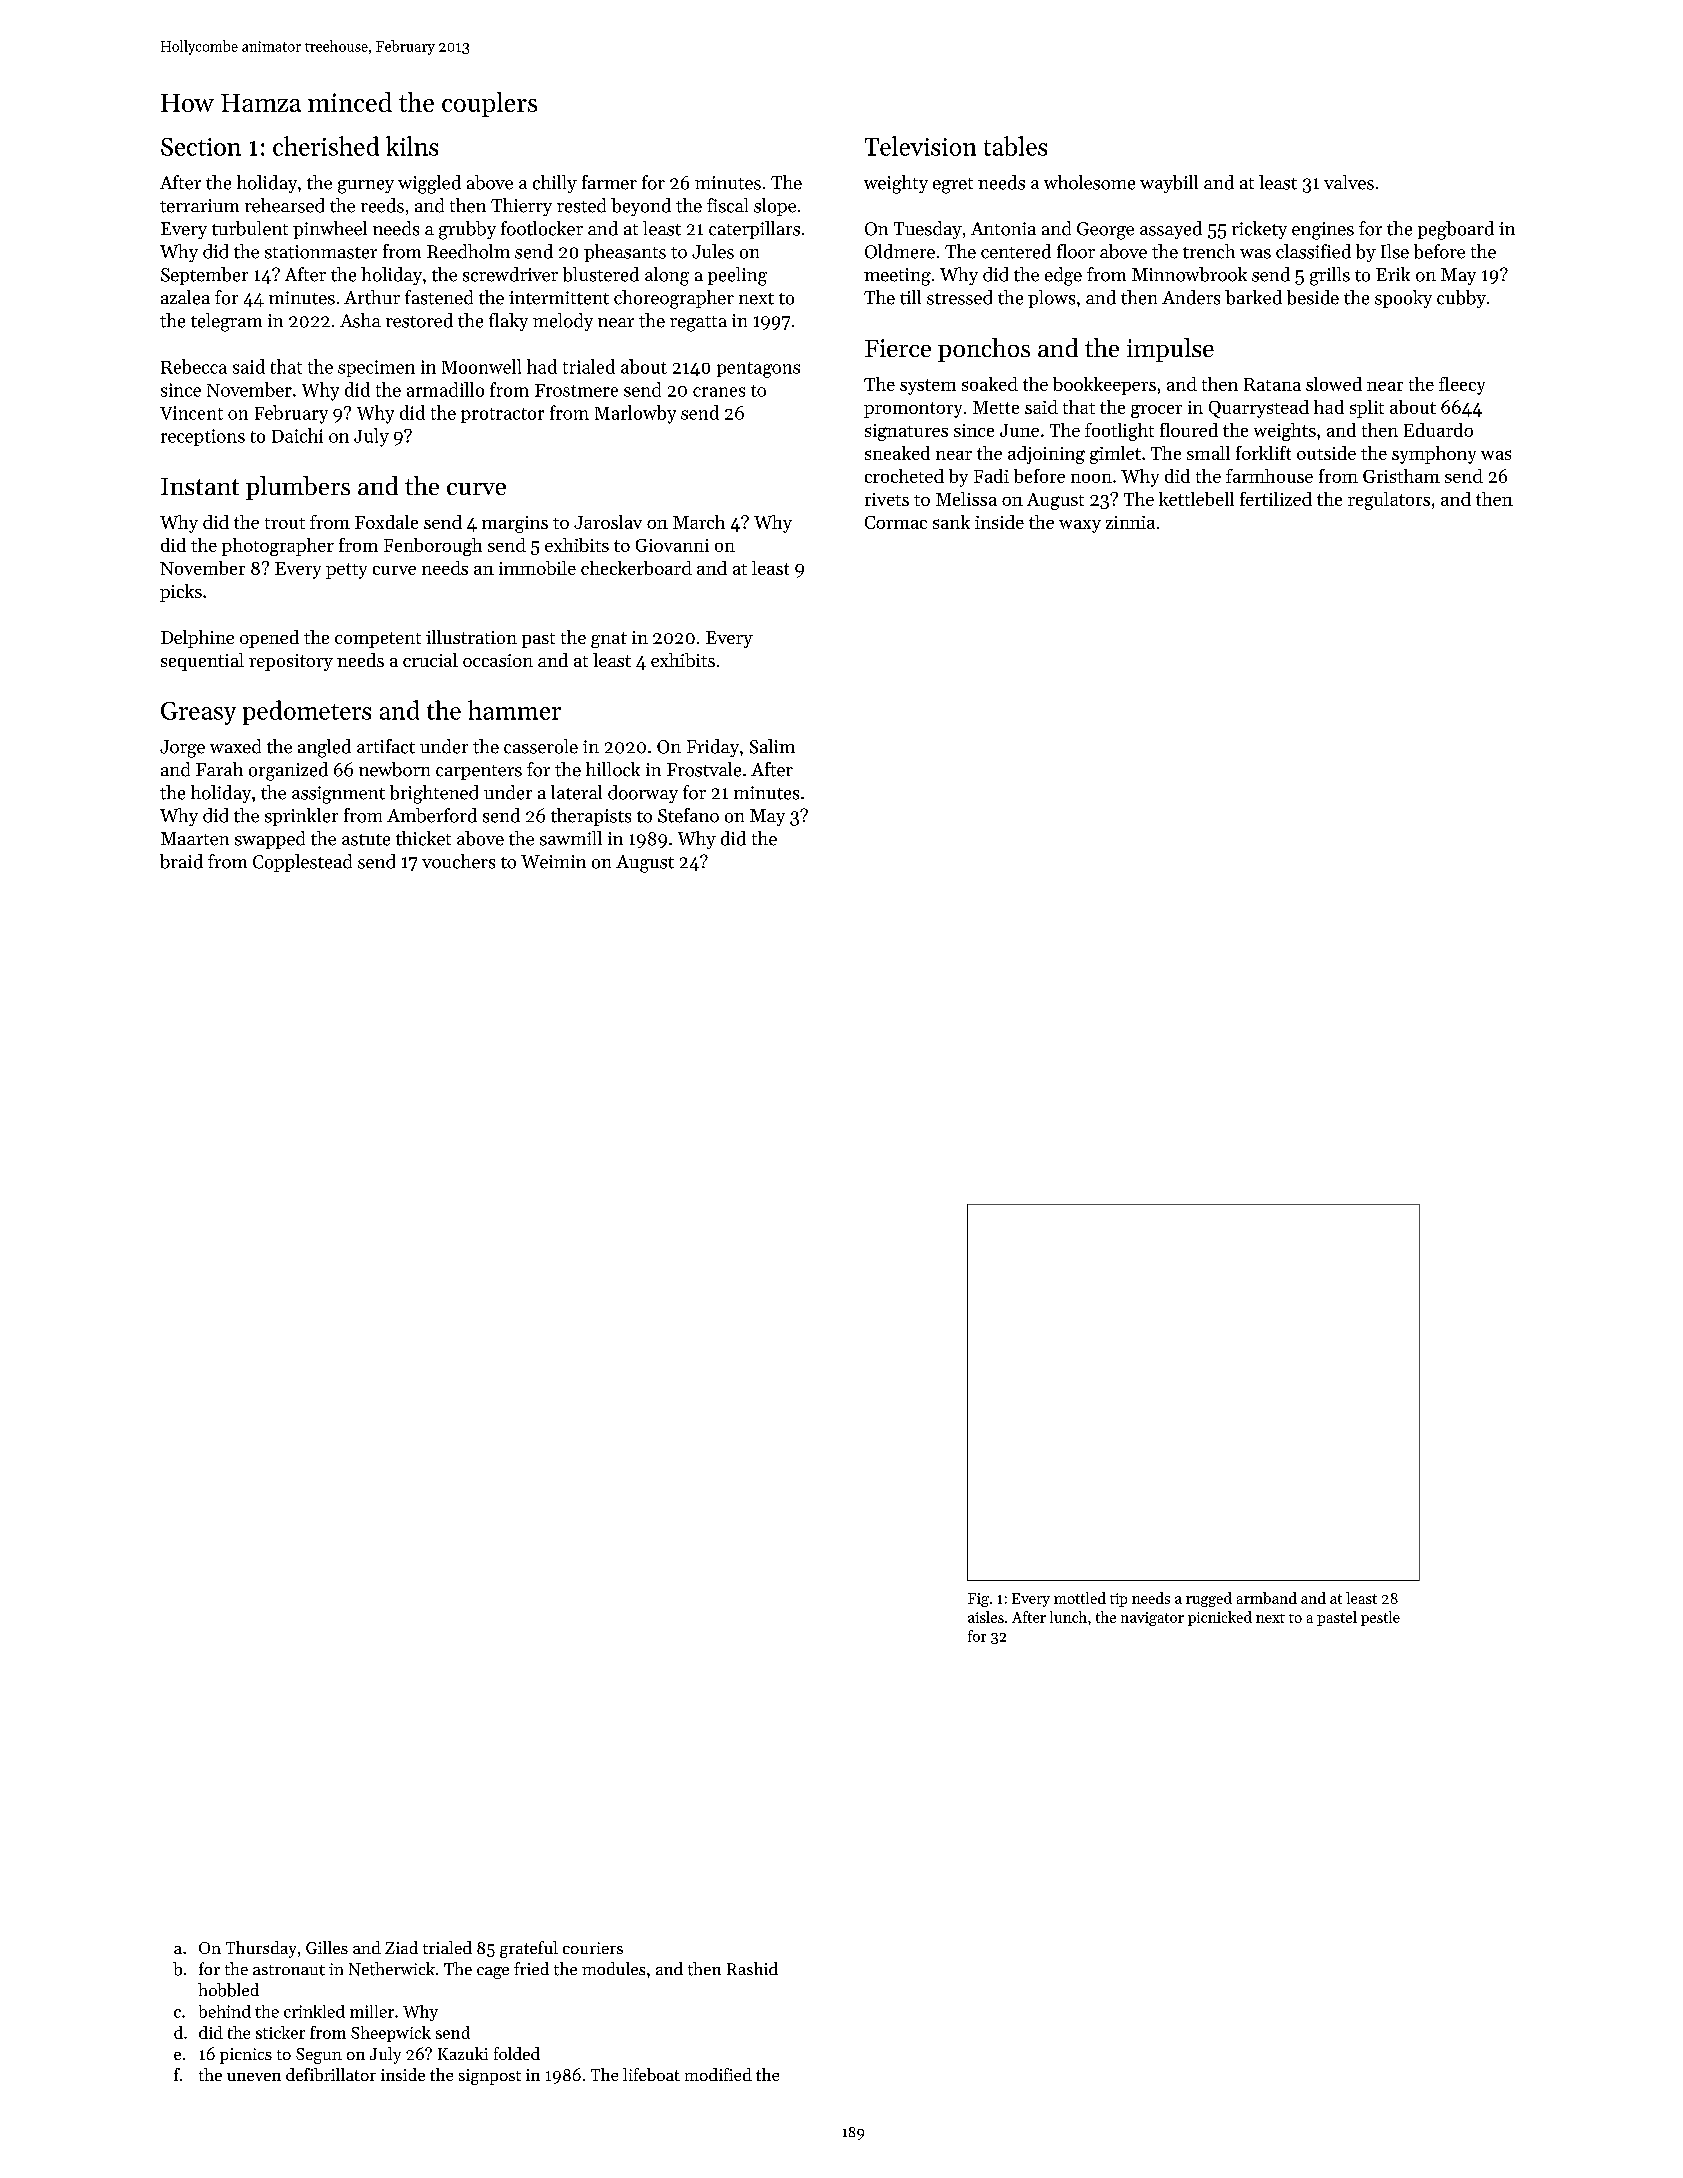 The image size is (1683, 2178). Describe the element at coordinates (479, 772) in the screenshot. I see `carpenters` at that location.
